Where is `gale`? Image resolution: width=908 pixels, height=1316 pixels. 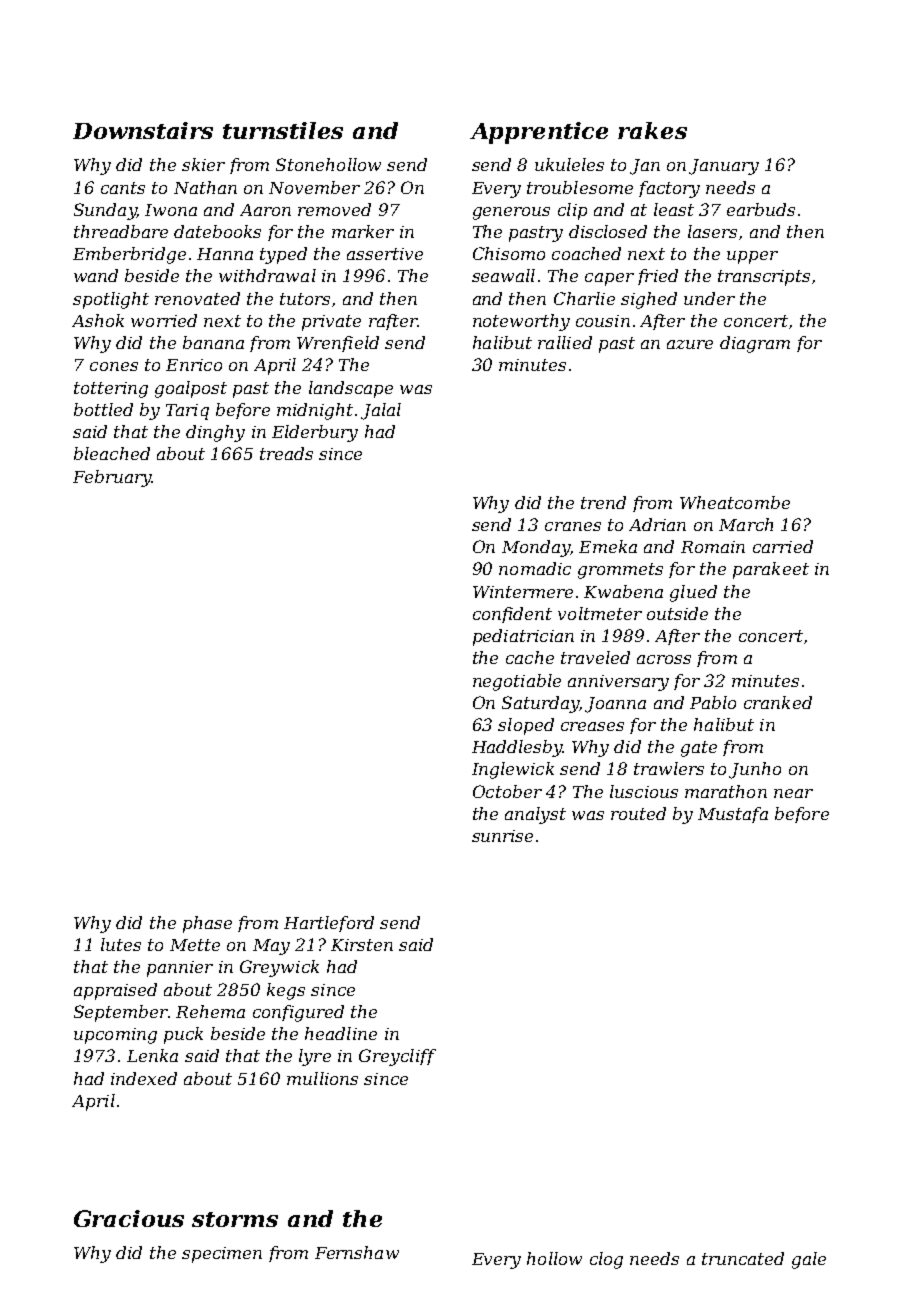
gale is located at coordinates (809, 1260).
